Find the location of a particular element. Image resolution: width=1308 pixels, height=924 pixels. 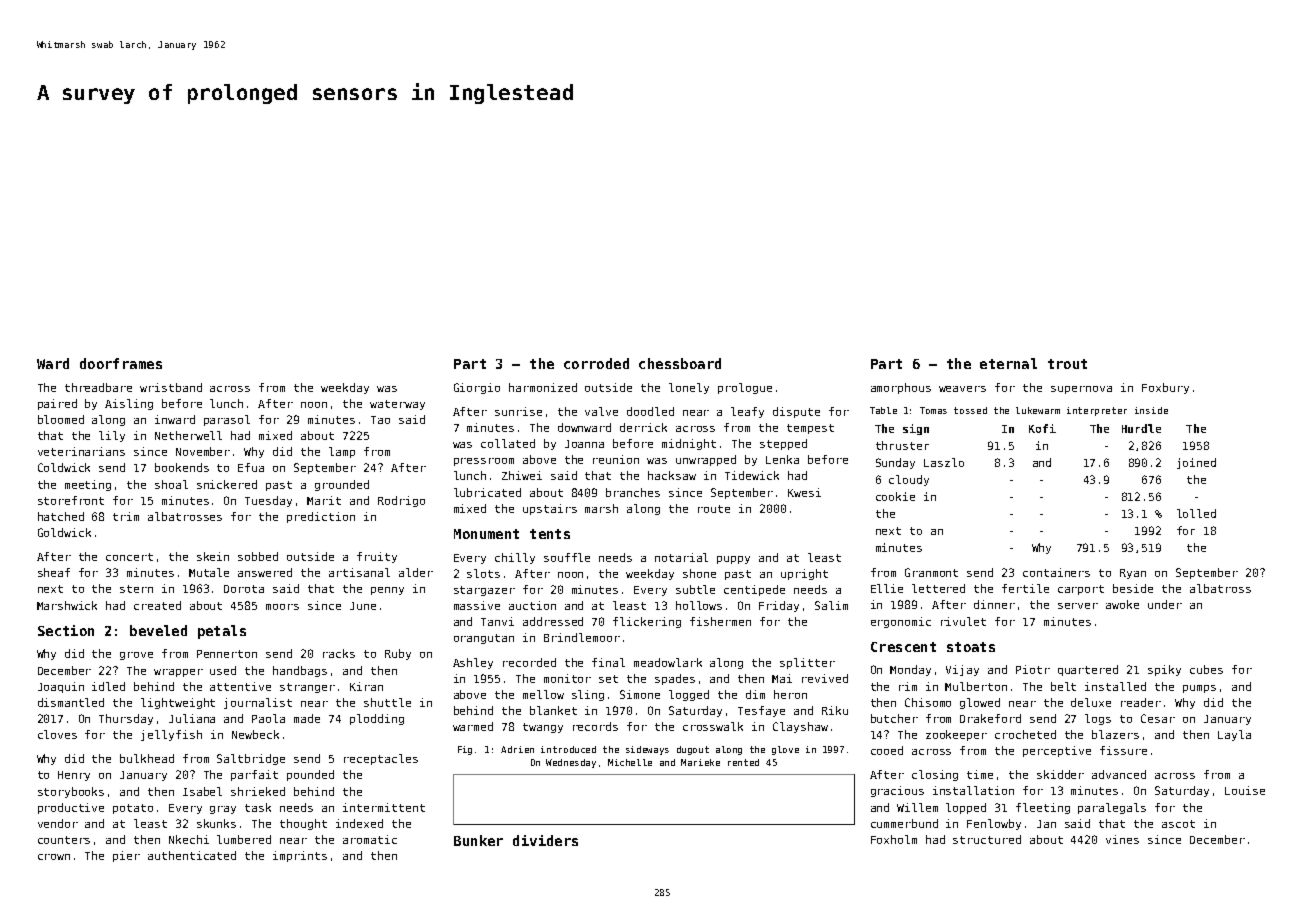

inside is located at coordinates (1151, 410).
